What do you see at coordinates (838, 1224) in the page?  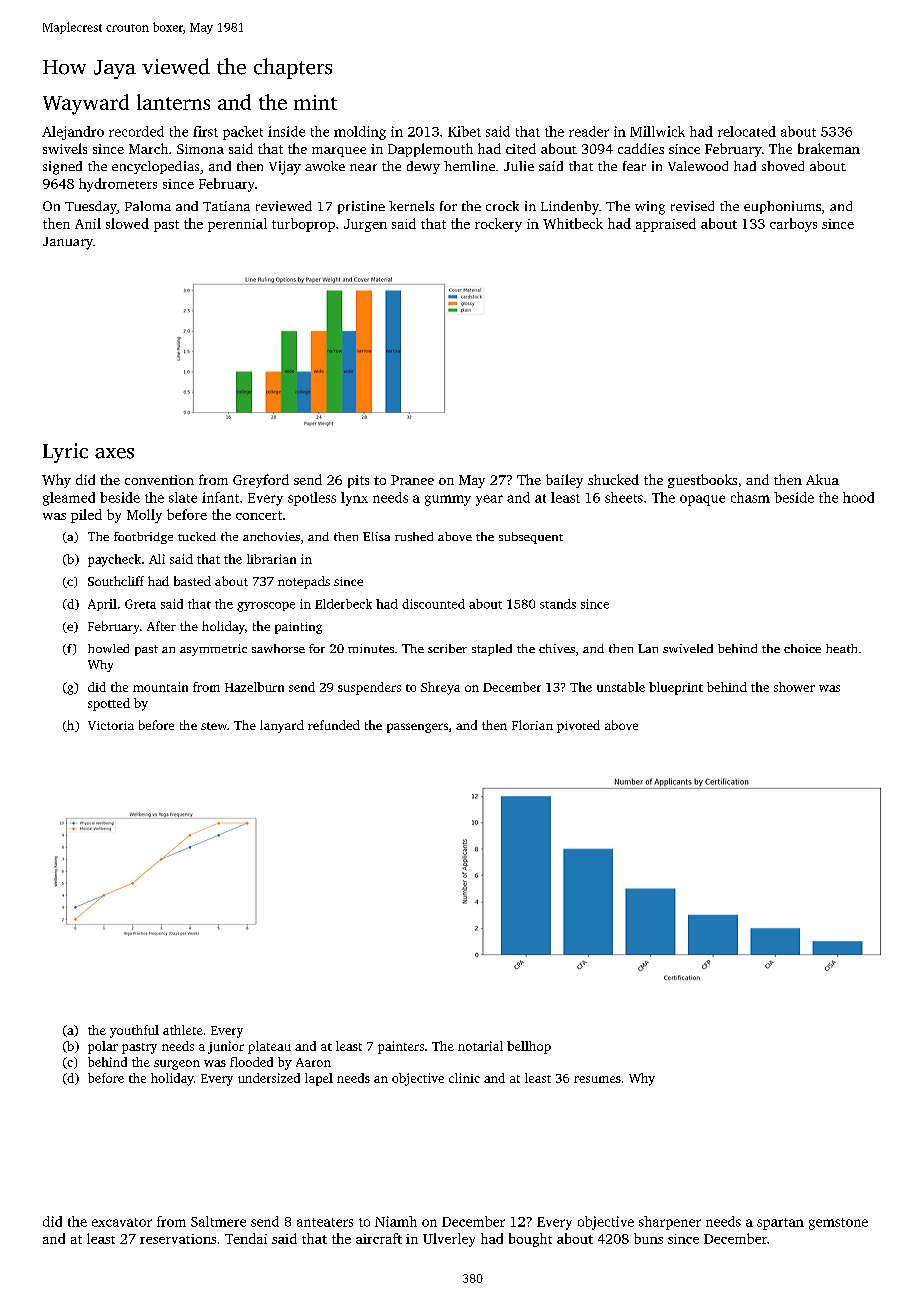 I see `gemstone` at bounding box center [838, 1224].
